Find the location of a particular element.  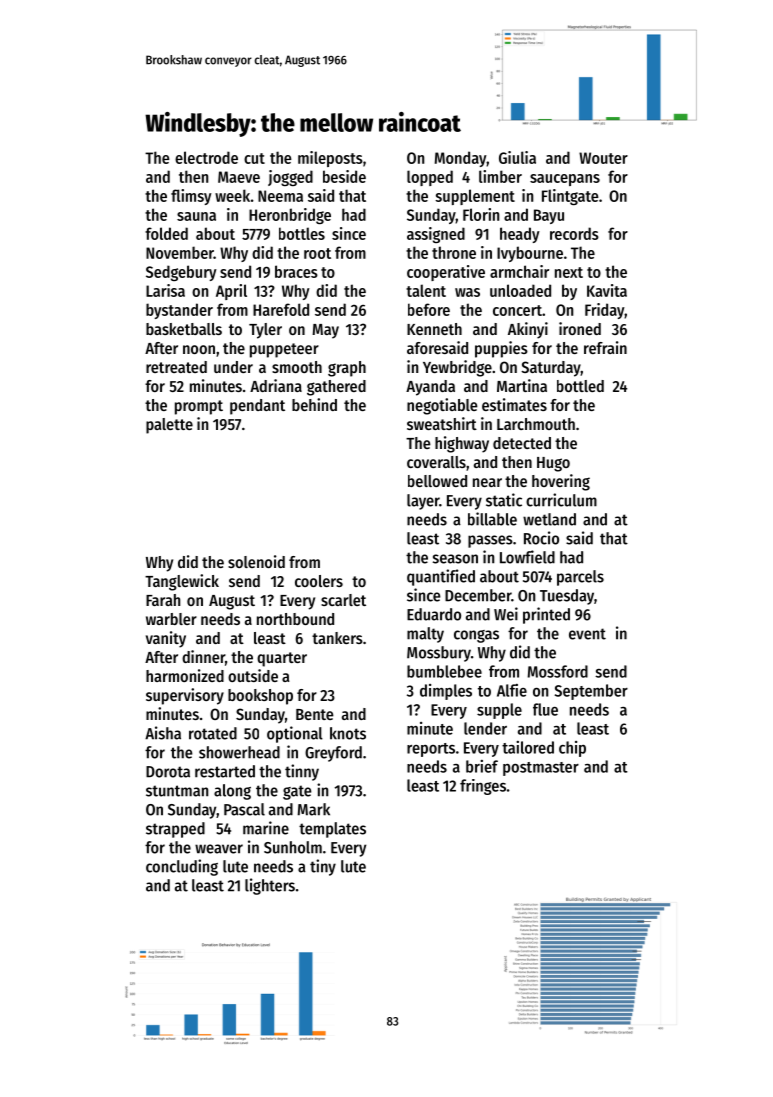

Tyler is located at coordinates (265, 331).
